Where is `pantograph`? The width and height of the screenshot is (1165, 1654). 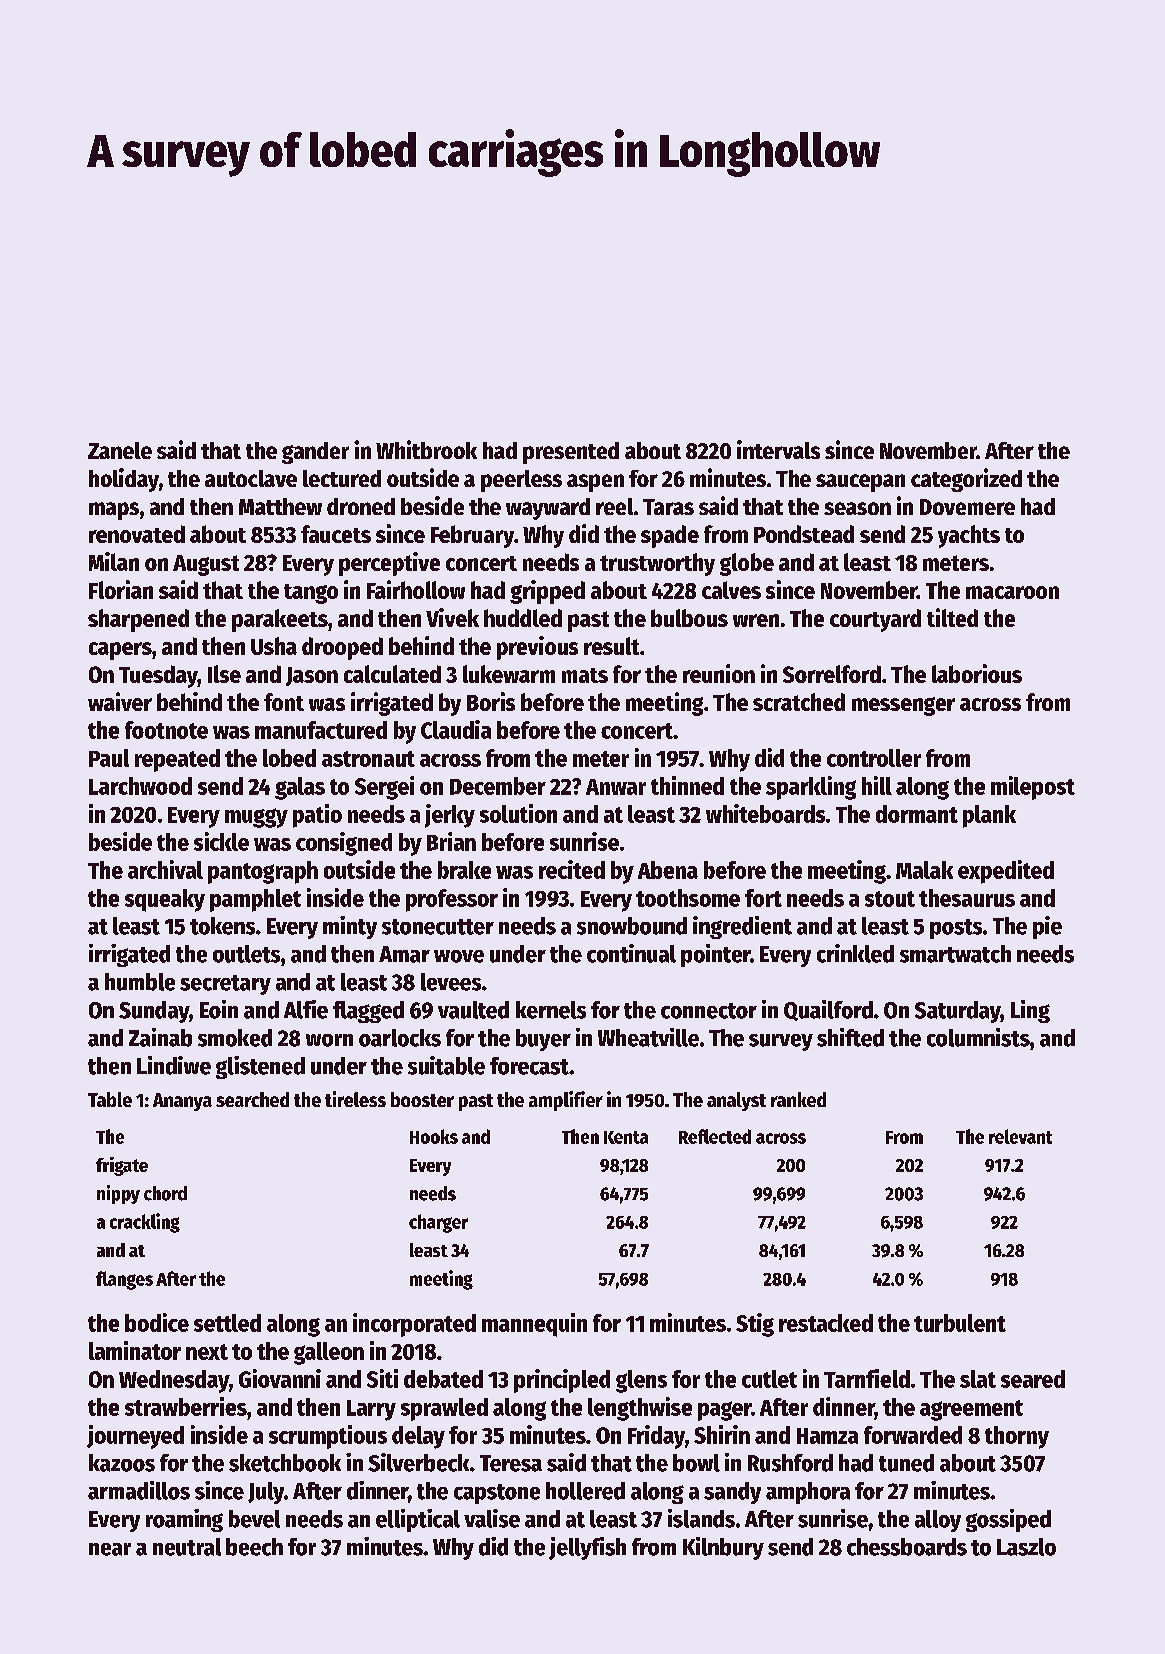
pantograph is located at coordinates (263, 872).
